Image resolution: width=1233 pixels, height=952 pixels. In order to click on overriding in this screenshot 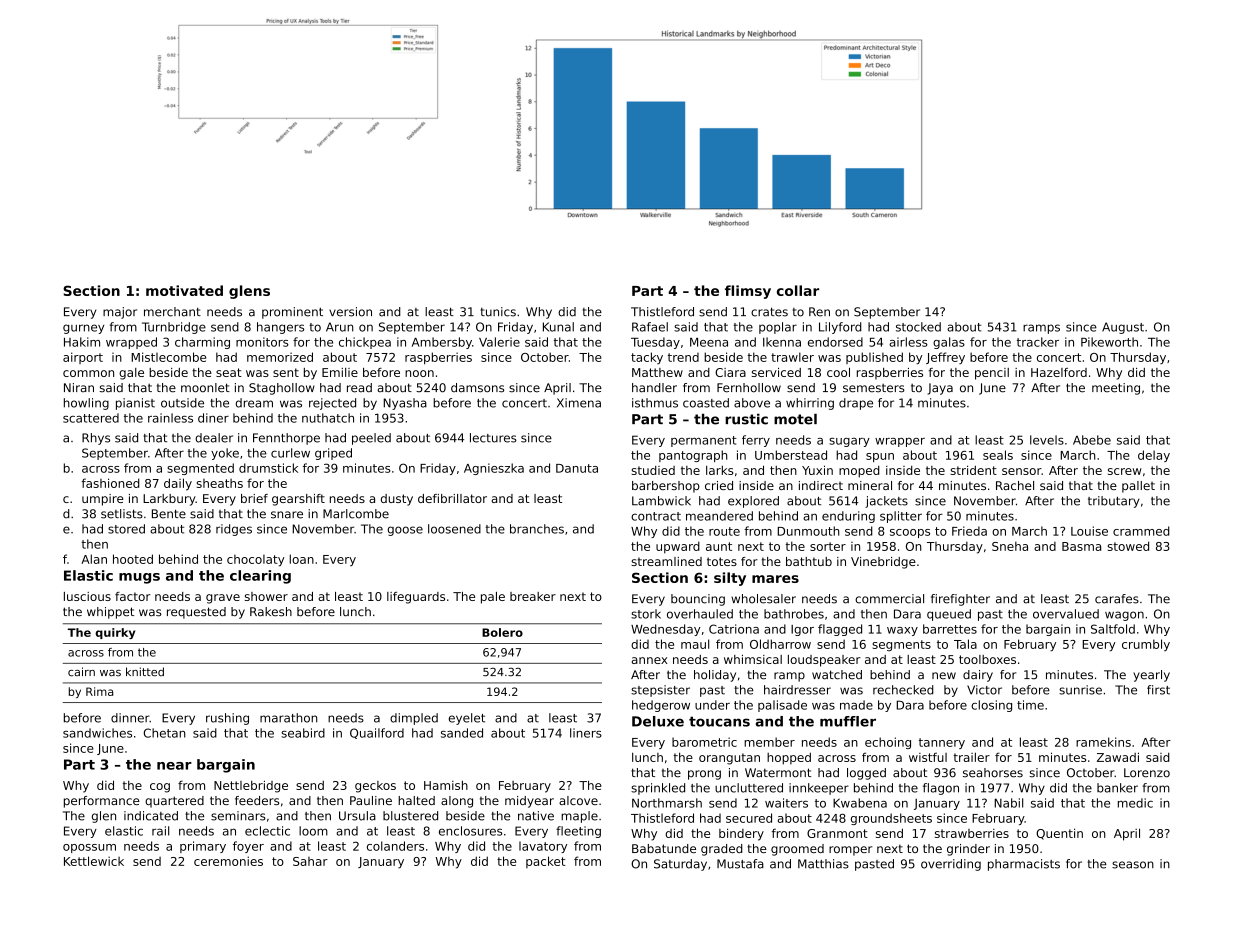, I will do `click(951, 865)`.
